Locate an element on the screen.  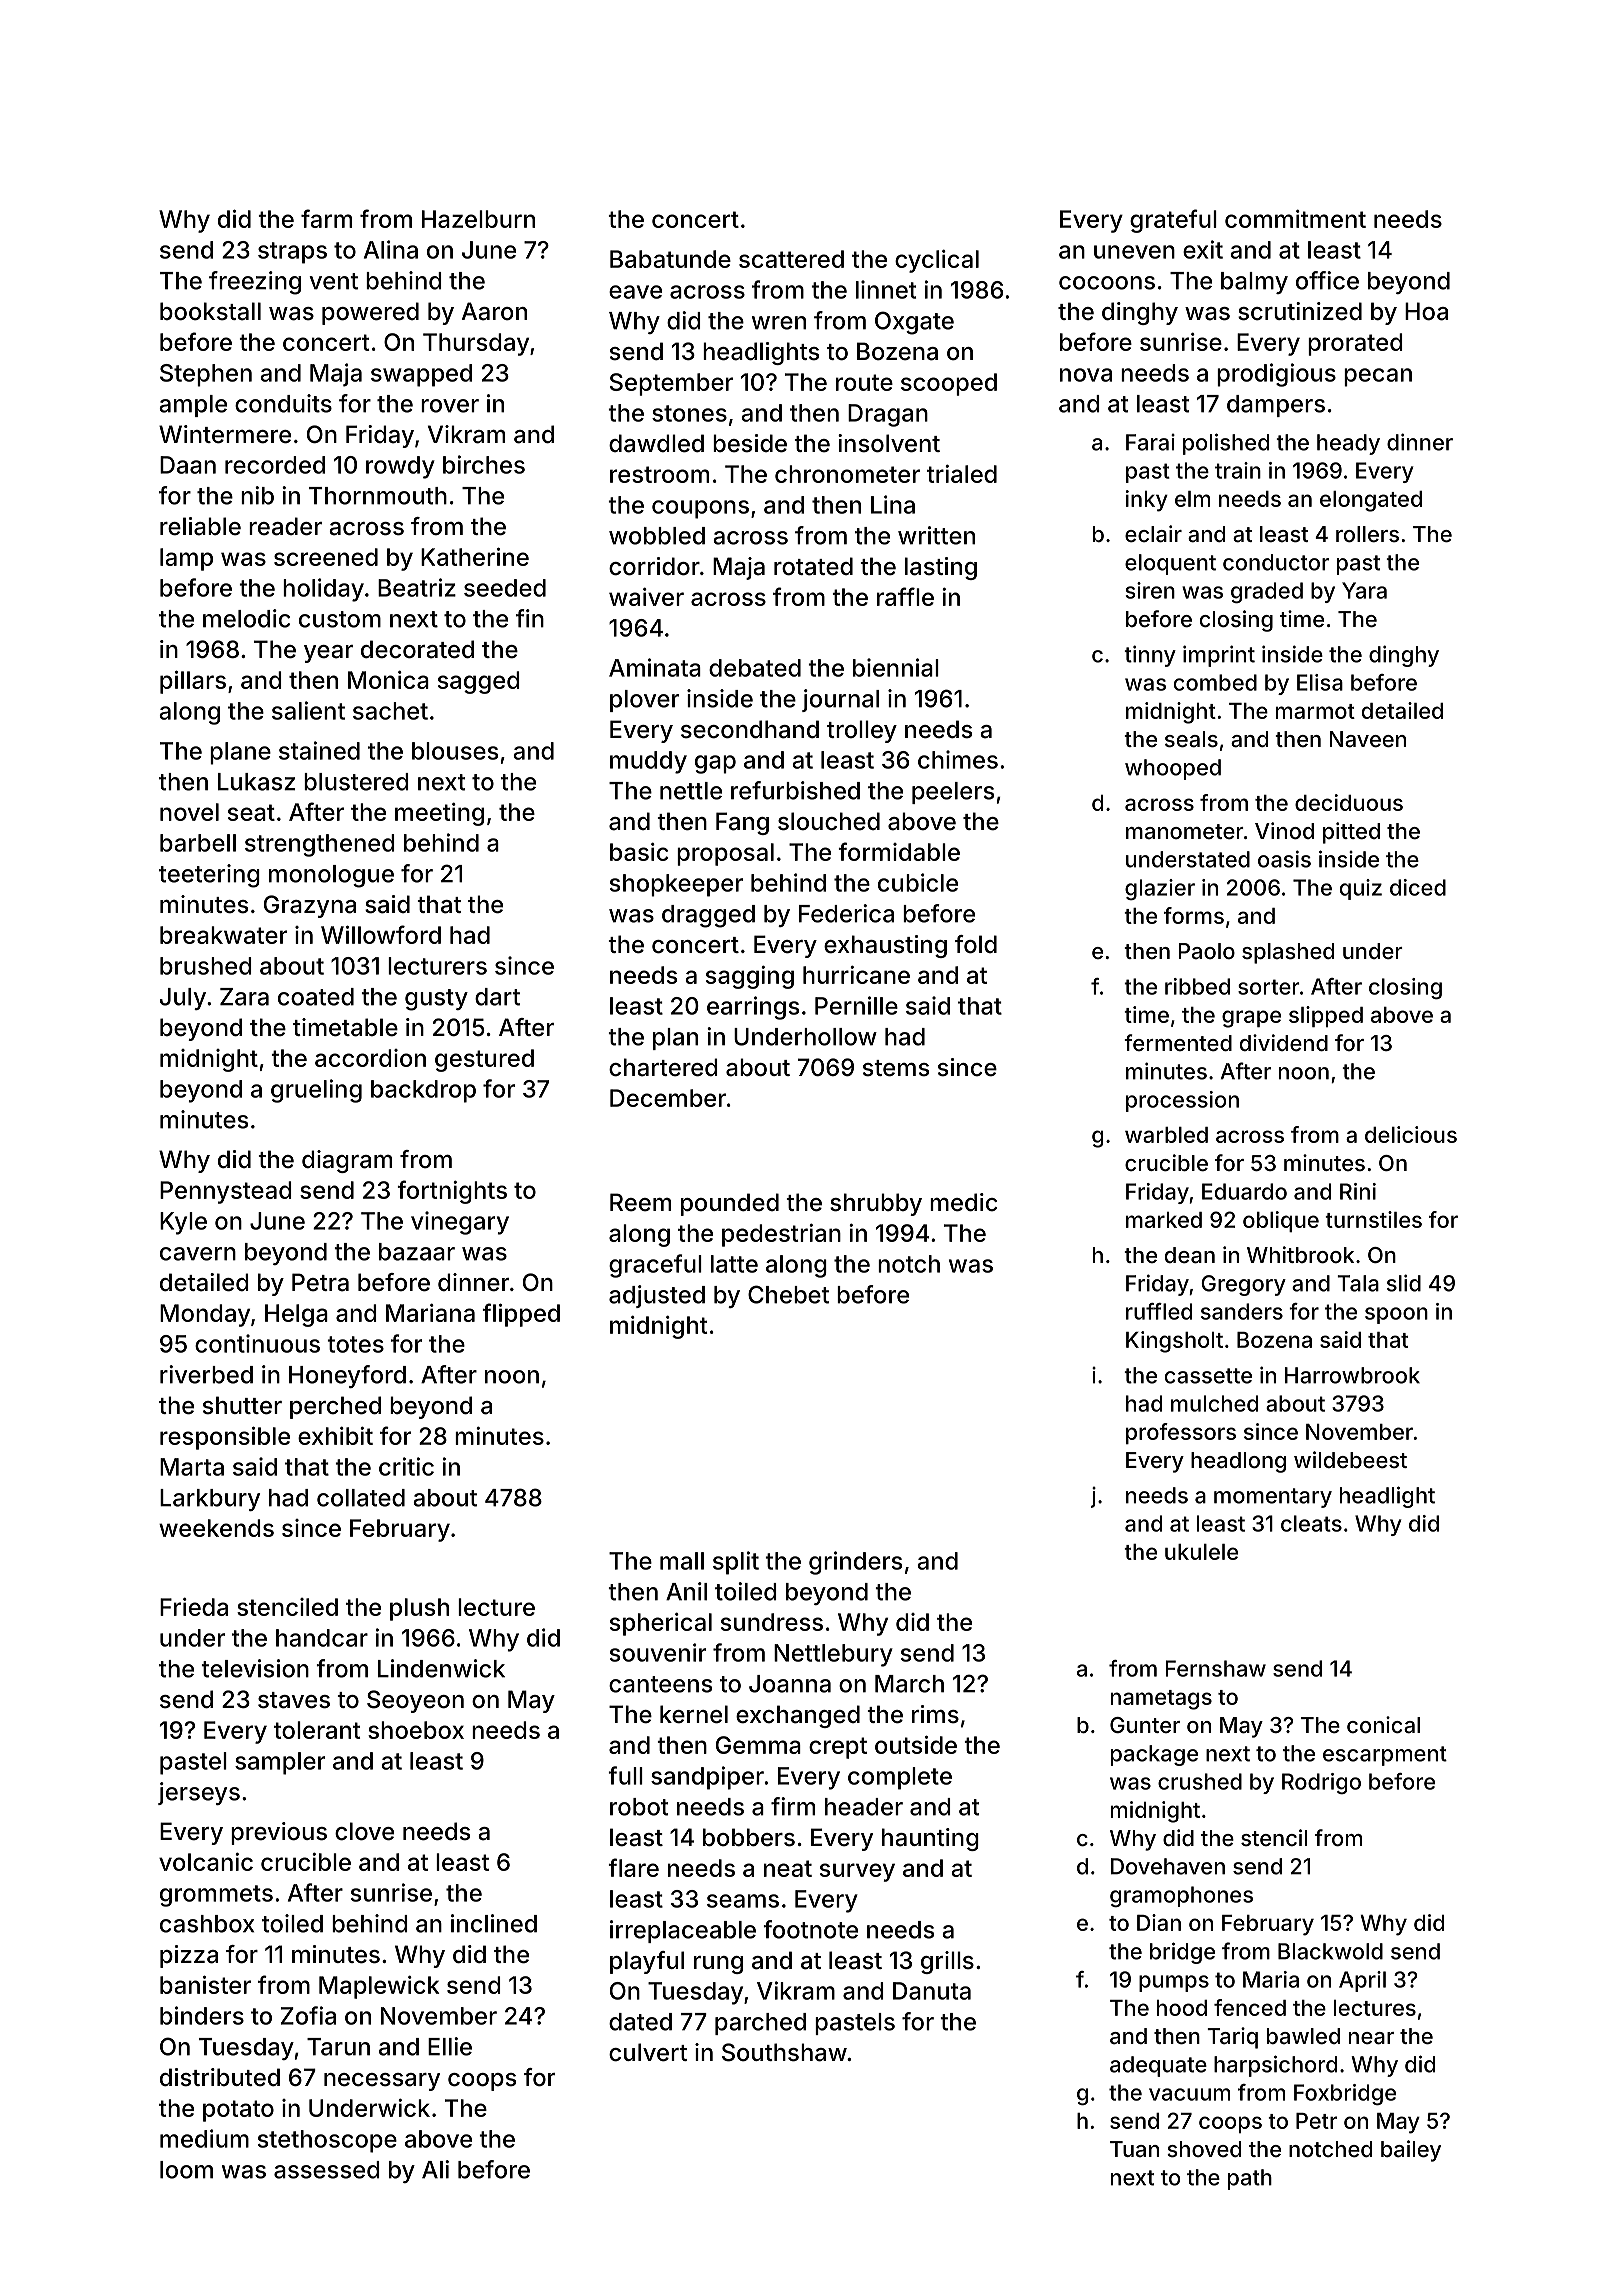
deciduous is located at coordinates (1349, 802).
